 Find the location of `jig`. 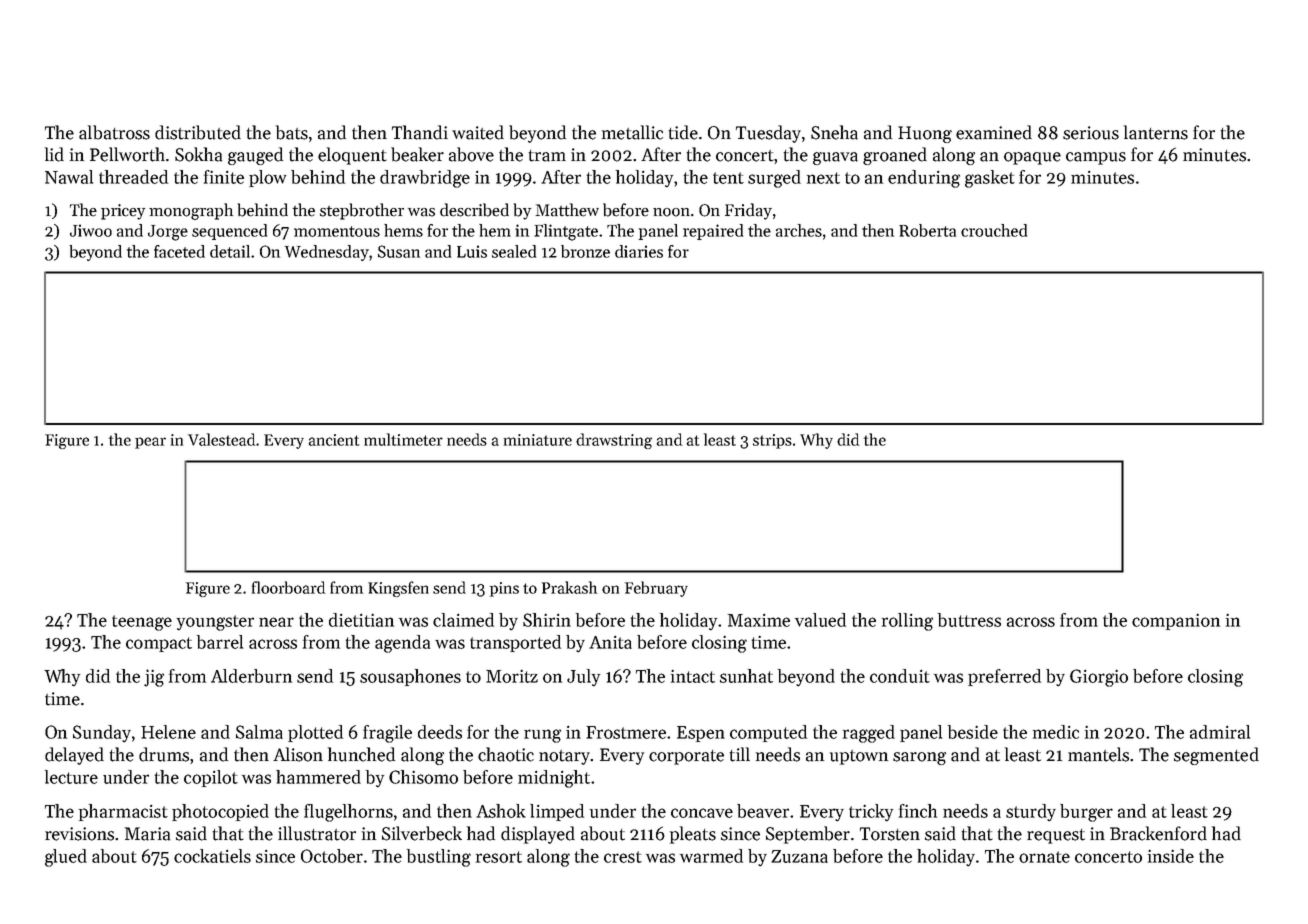

jig is located at coordinates (154, 678).
